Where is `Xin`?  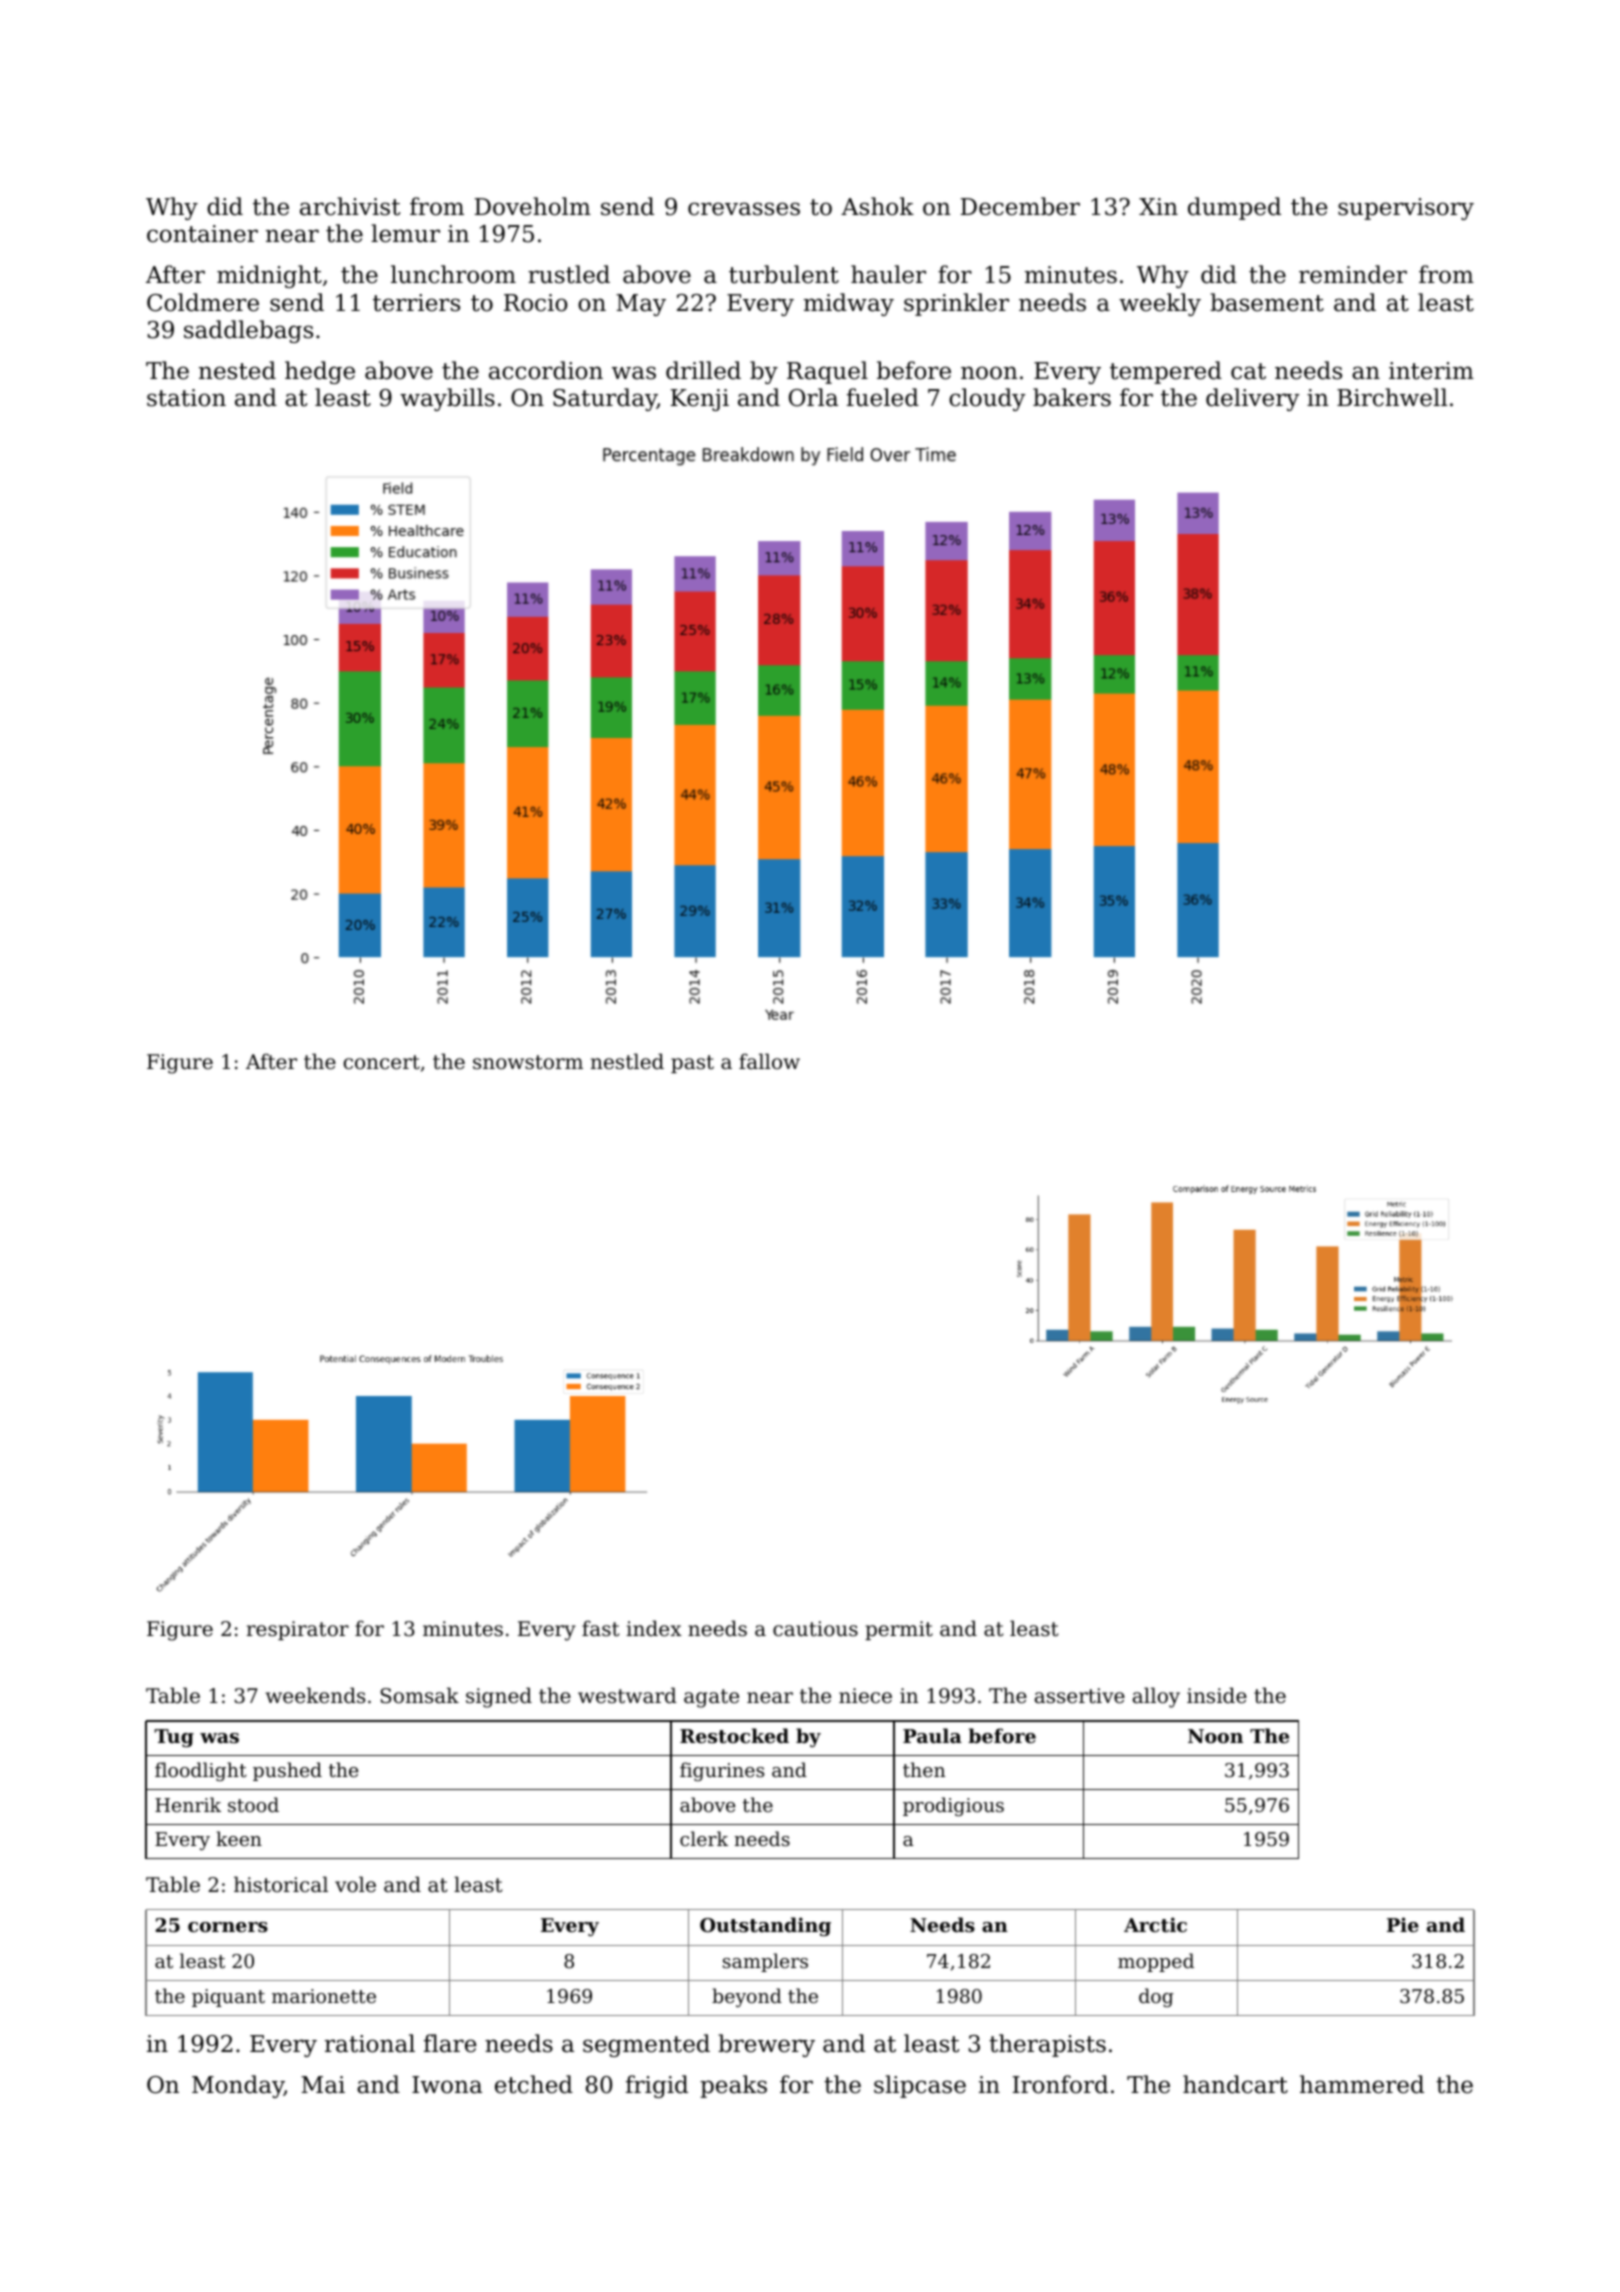
Xin is located at coordinates (1158, 206).
